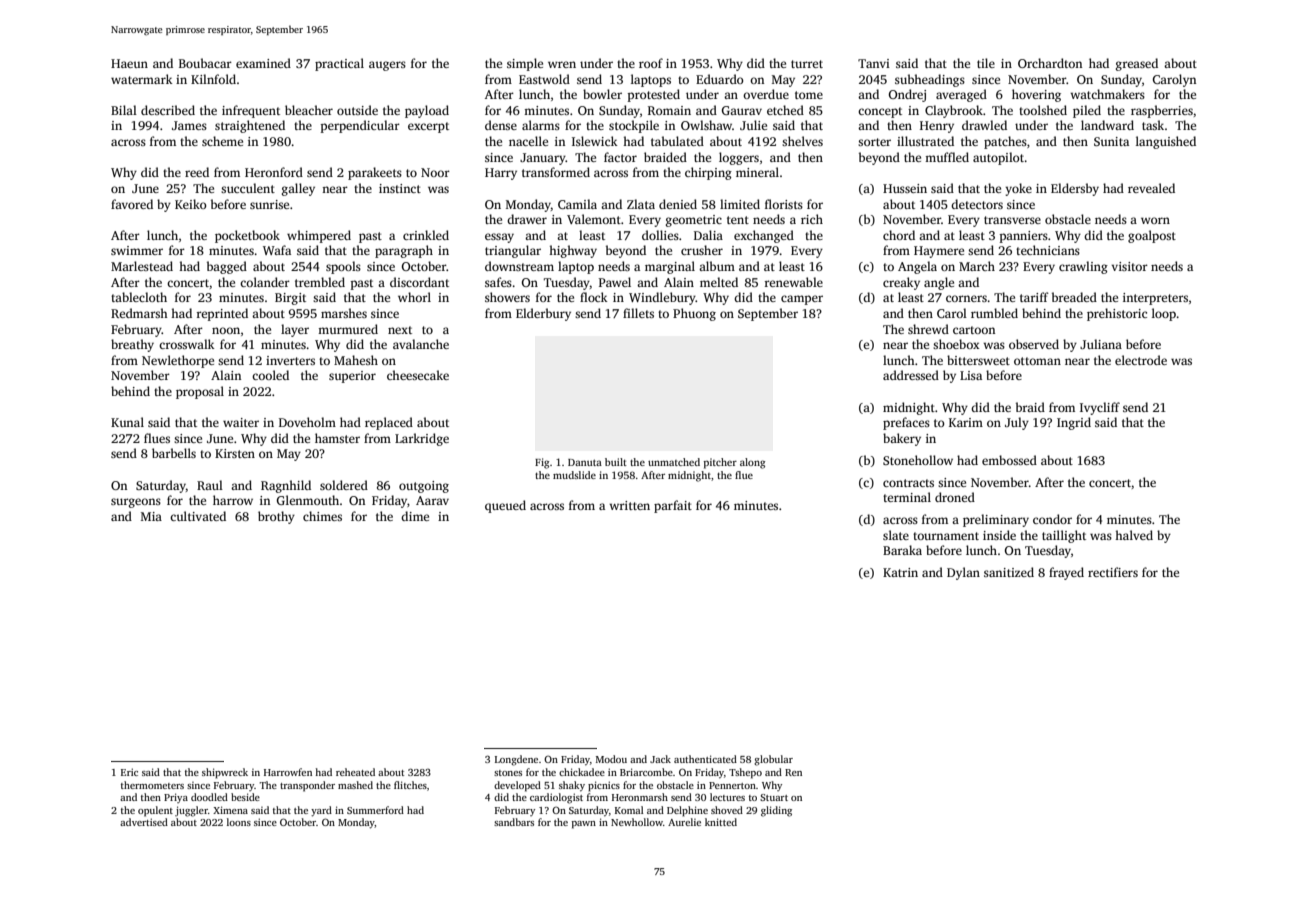  What do you see at coordinates (629, 505) in the screenshot?
I see `written` at bounding box center [629, 505].
